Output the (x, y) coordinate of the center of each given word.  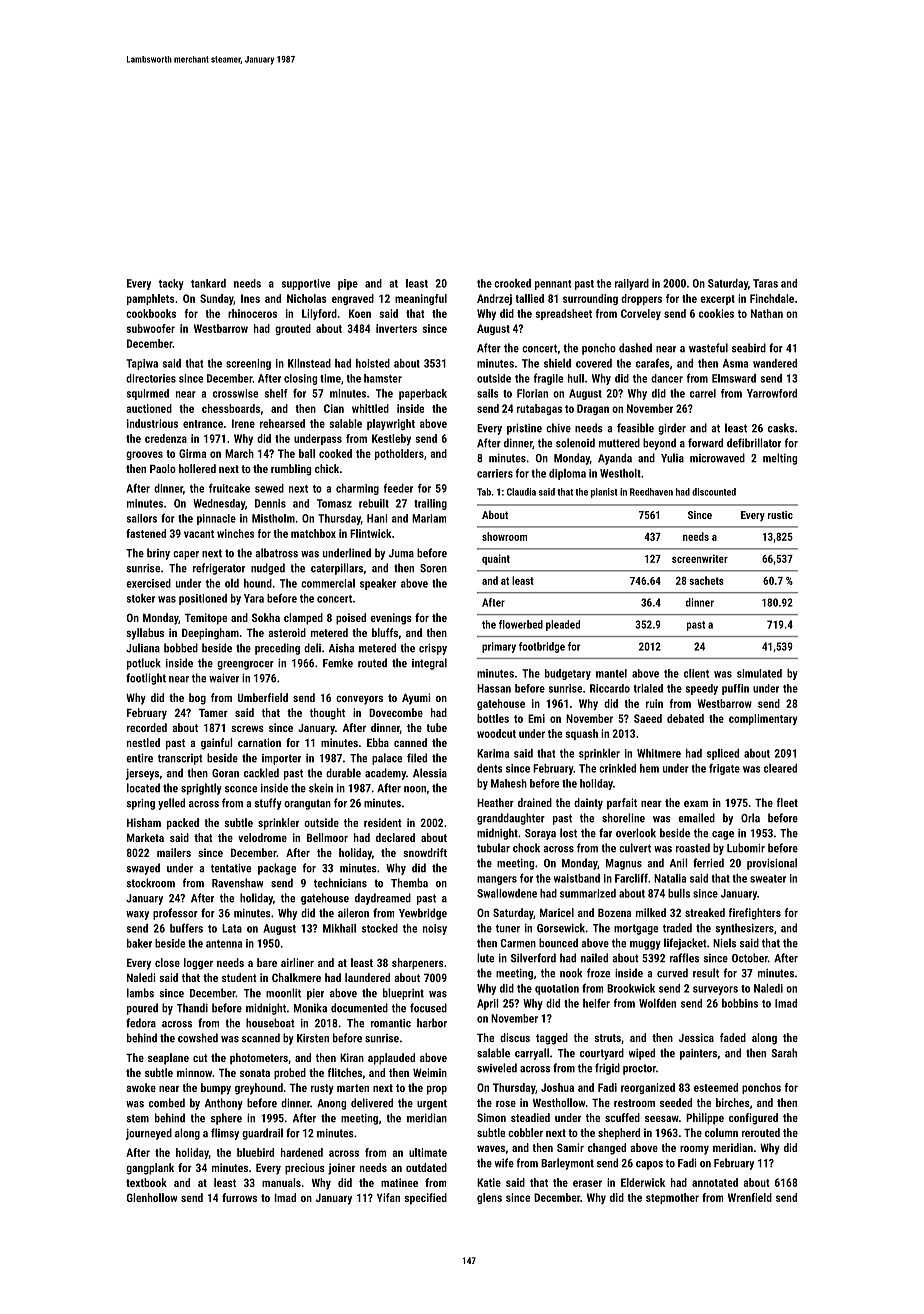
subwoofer (150, 328)
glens (489, 1198)
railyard (632, 284)
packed (183, 824)
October (750, 958)
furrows (239, 1197)
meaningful (421, 299)
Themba (409, 883)
